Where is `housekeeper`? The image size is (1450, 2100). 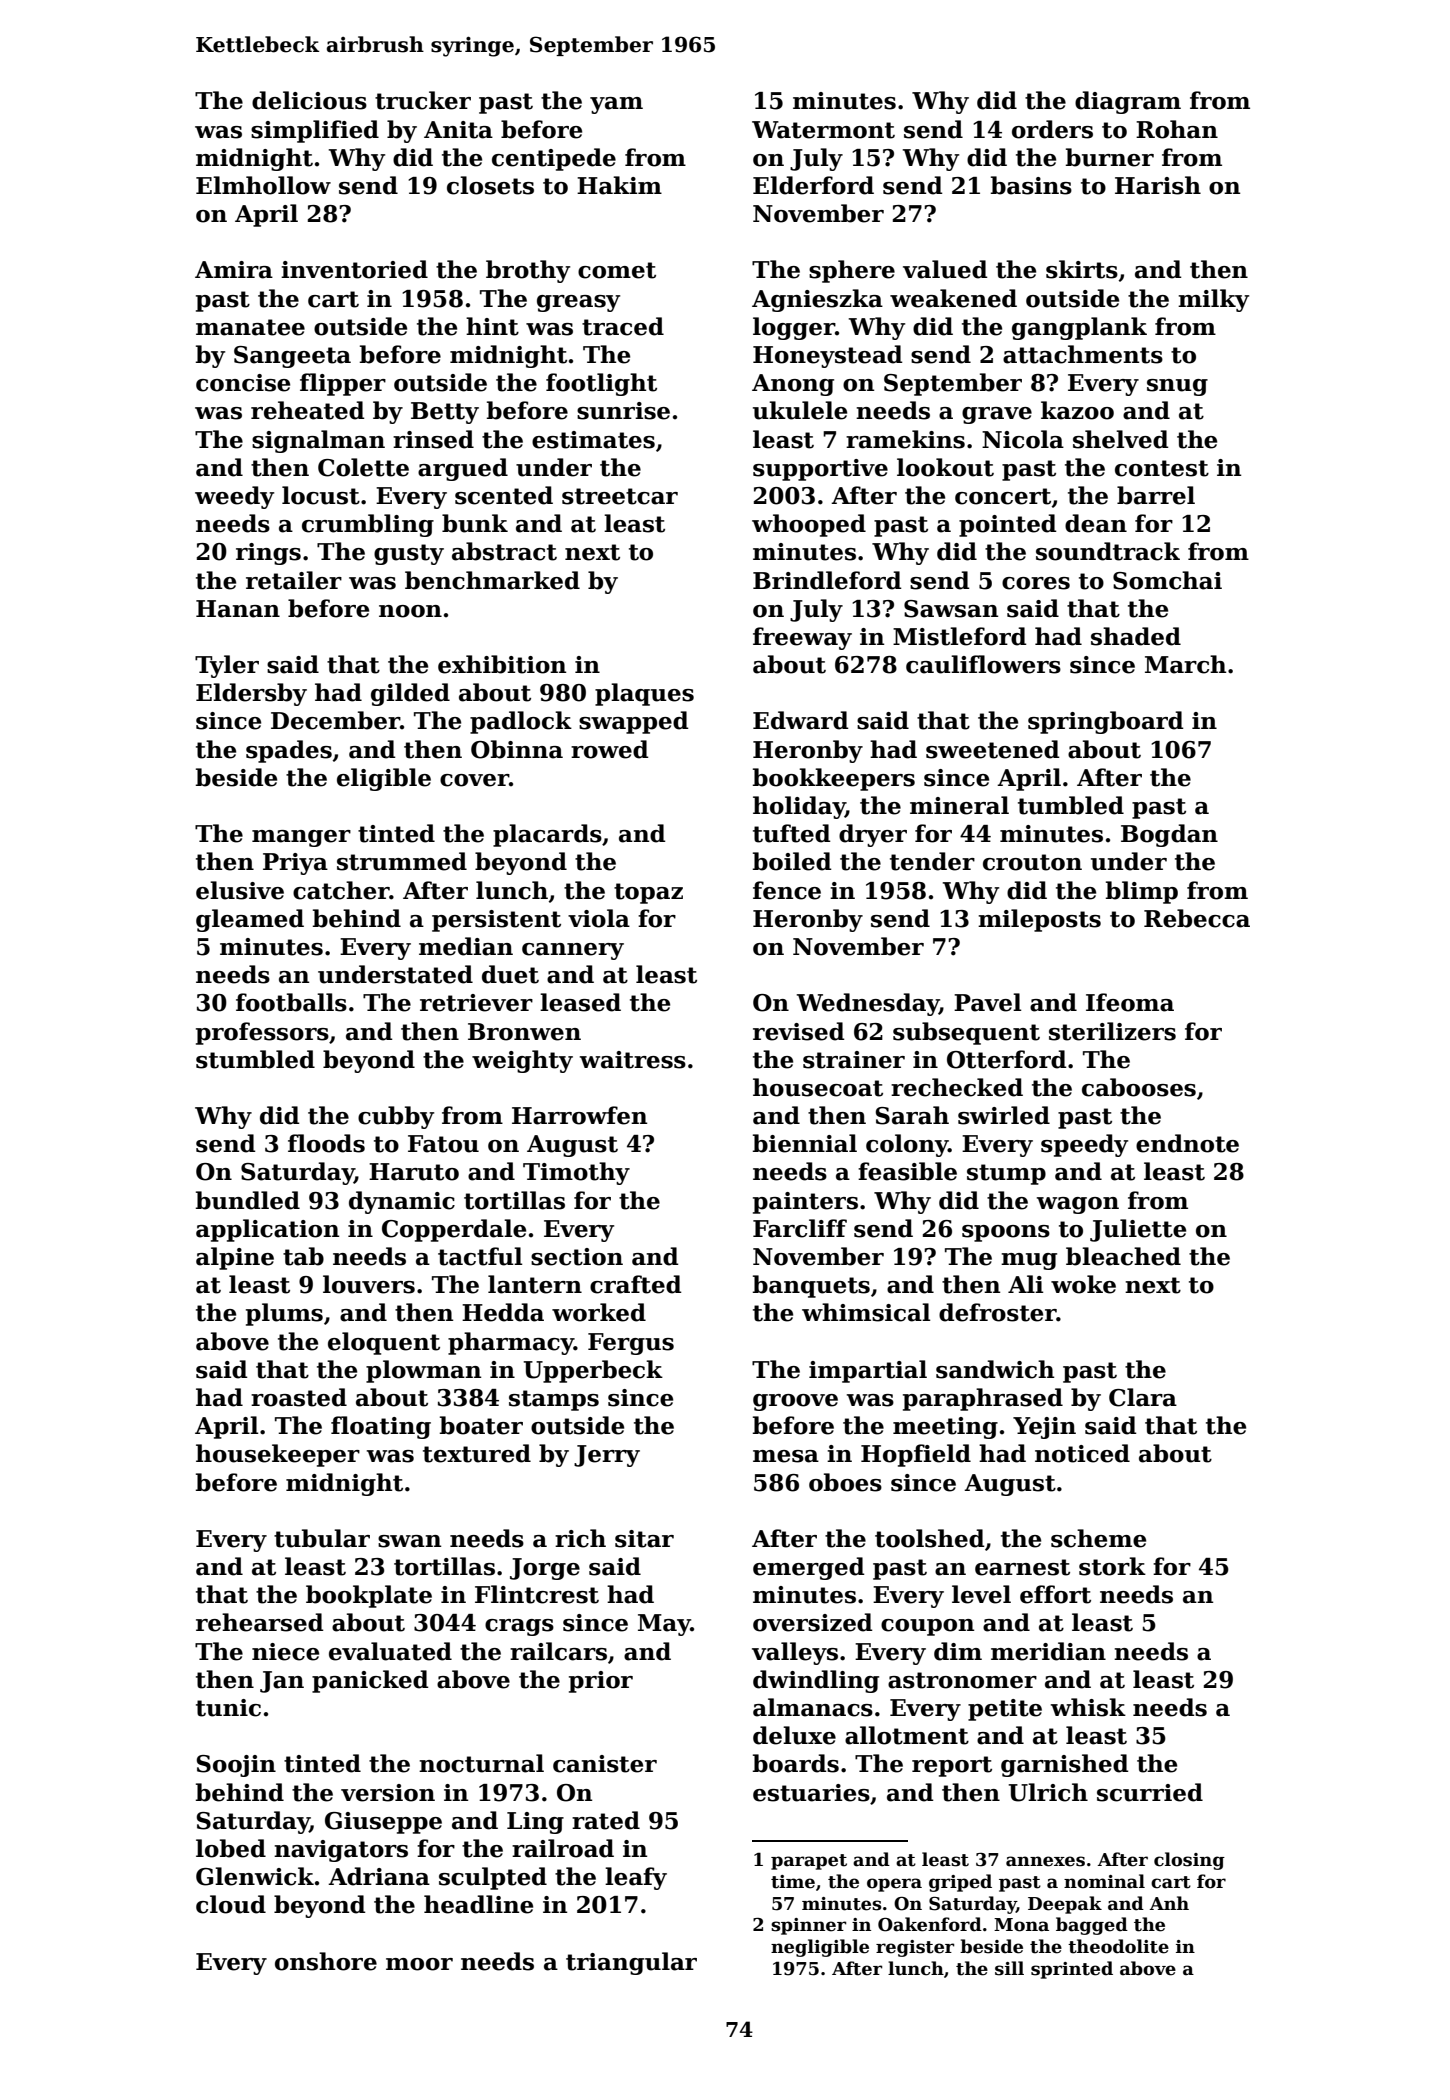 housekeeper is located at coordinates (278, 1455).
